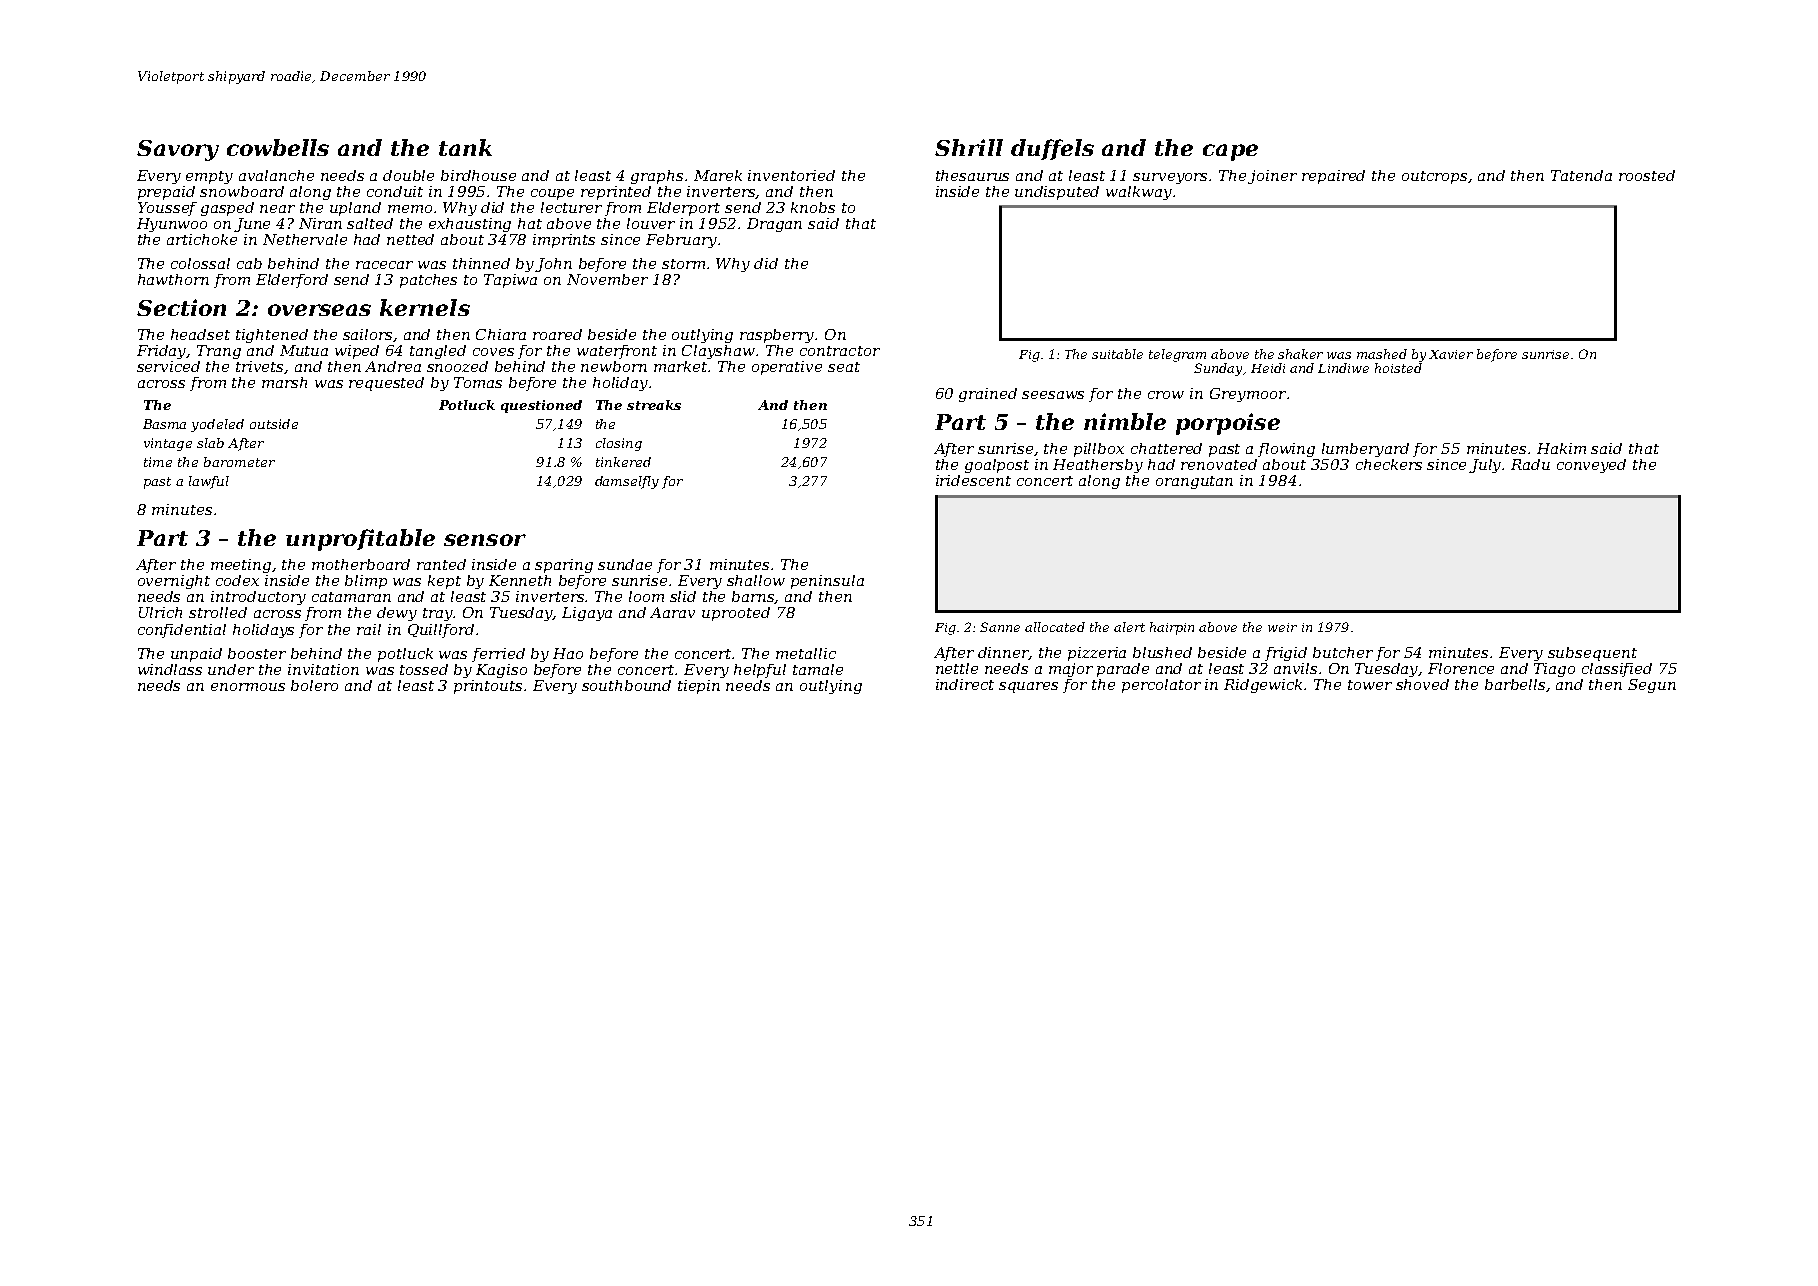  I want to click on outcrops, so click(1434, 177).
